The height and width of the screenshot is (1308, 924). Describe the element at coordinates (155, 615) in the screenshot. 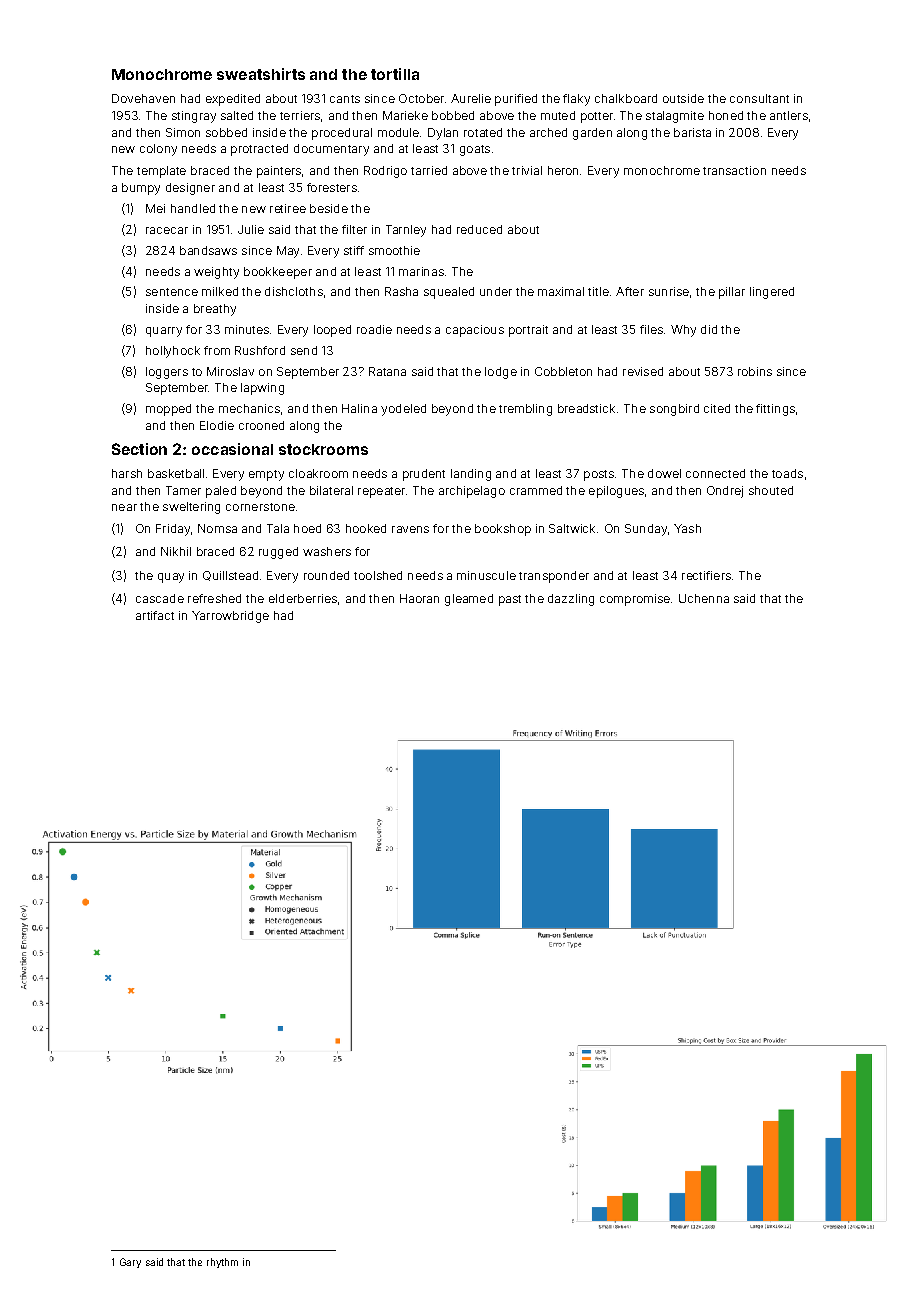

I see `artifact` at that location.
